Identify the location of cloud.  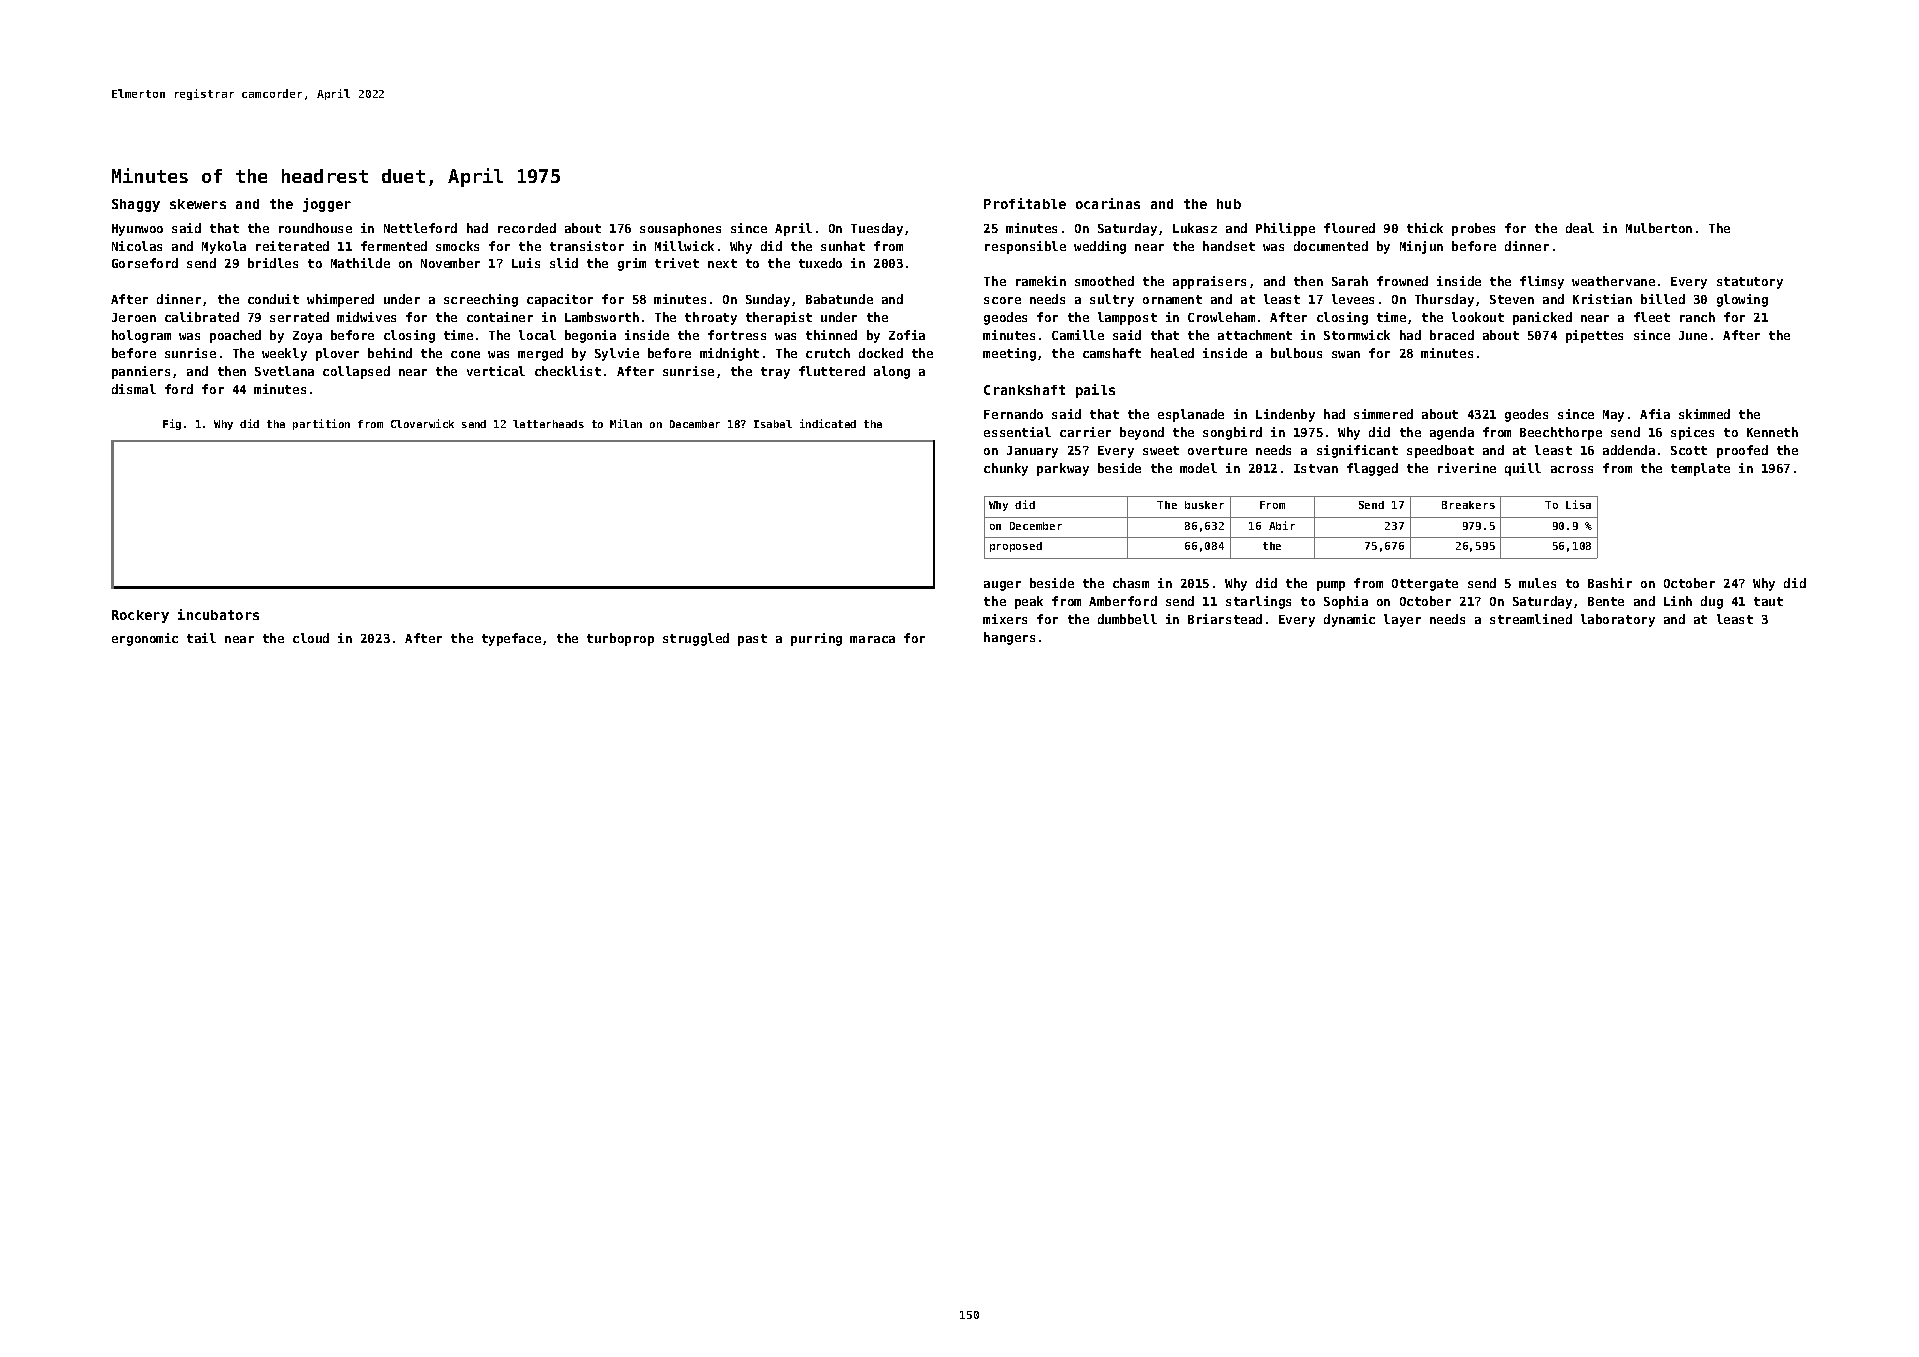
(311, 638).
